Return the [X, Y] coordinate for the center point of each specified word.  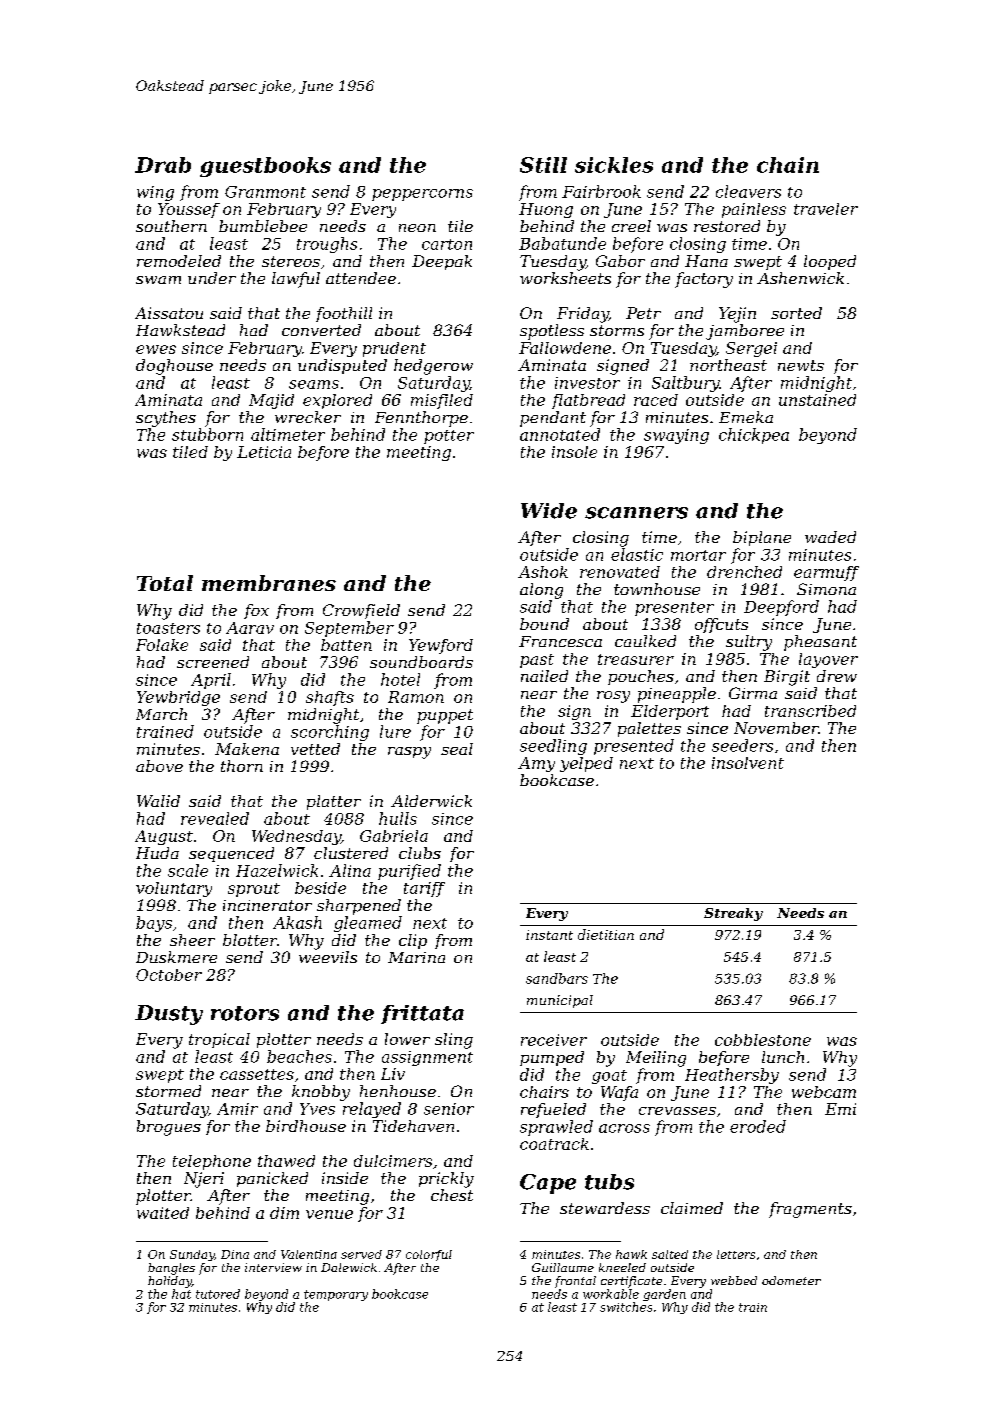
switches [626, 1307]
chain [788, 165]
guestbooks [265, 167]
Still [543, 165]
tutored [218, 1294]
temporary [336, 1295]
